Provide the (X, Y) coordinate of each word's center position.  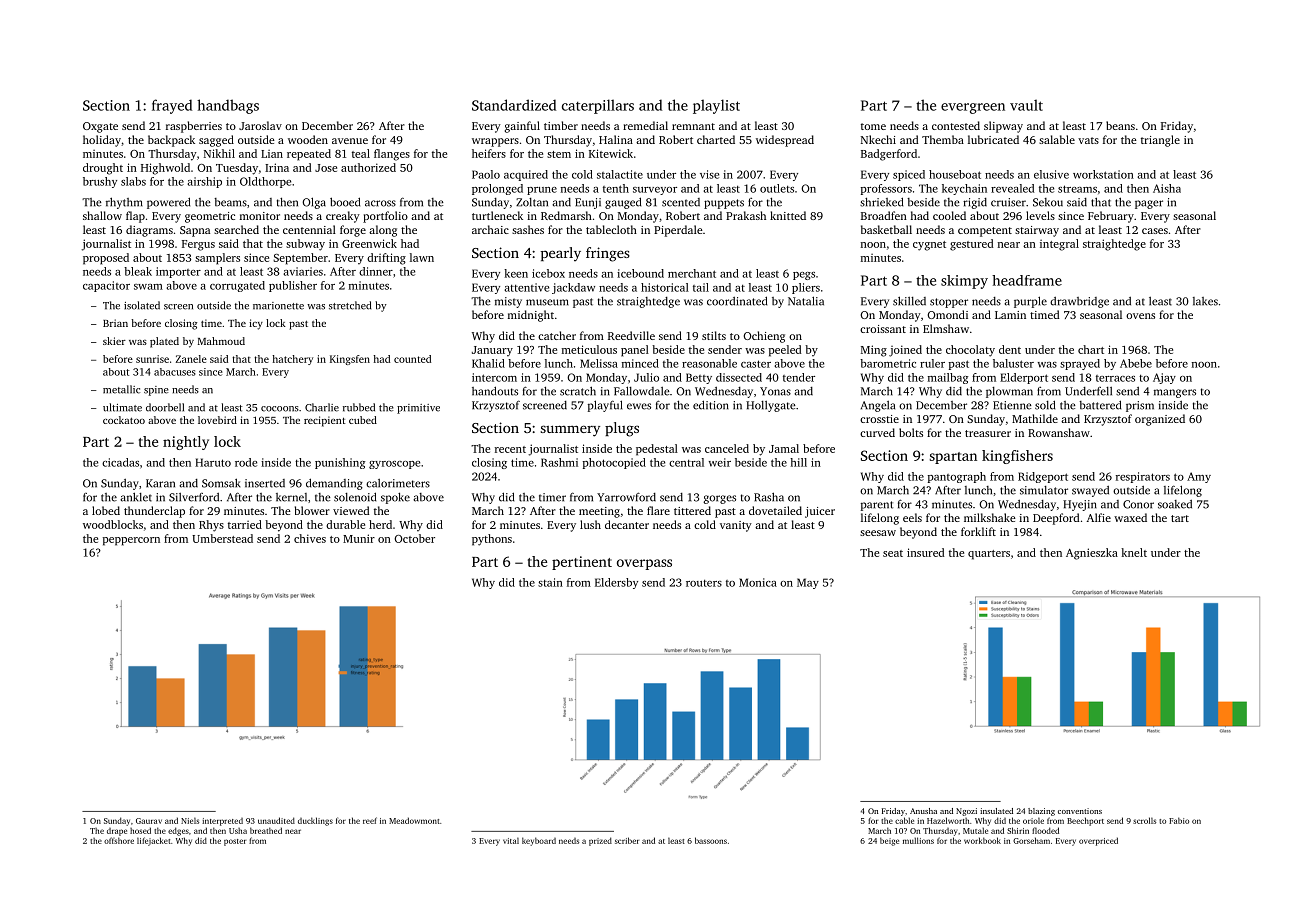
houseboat (955, 174)
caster (756, 364)
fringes (608, 254)
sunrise (152, 359)
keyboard (539, 841)
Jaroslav (260, 125)
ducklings (315, 821)
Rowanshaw (1059, 432)
